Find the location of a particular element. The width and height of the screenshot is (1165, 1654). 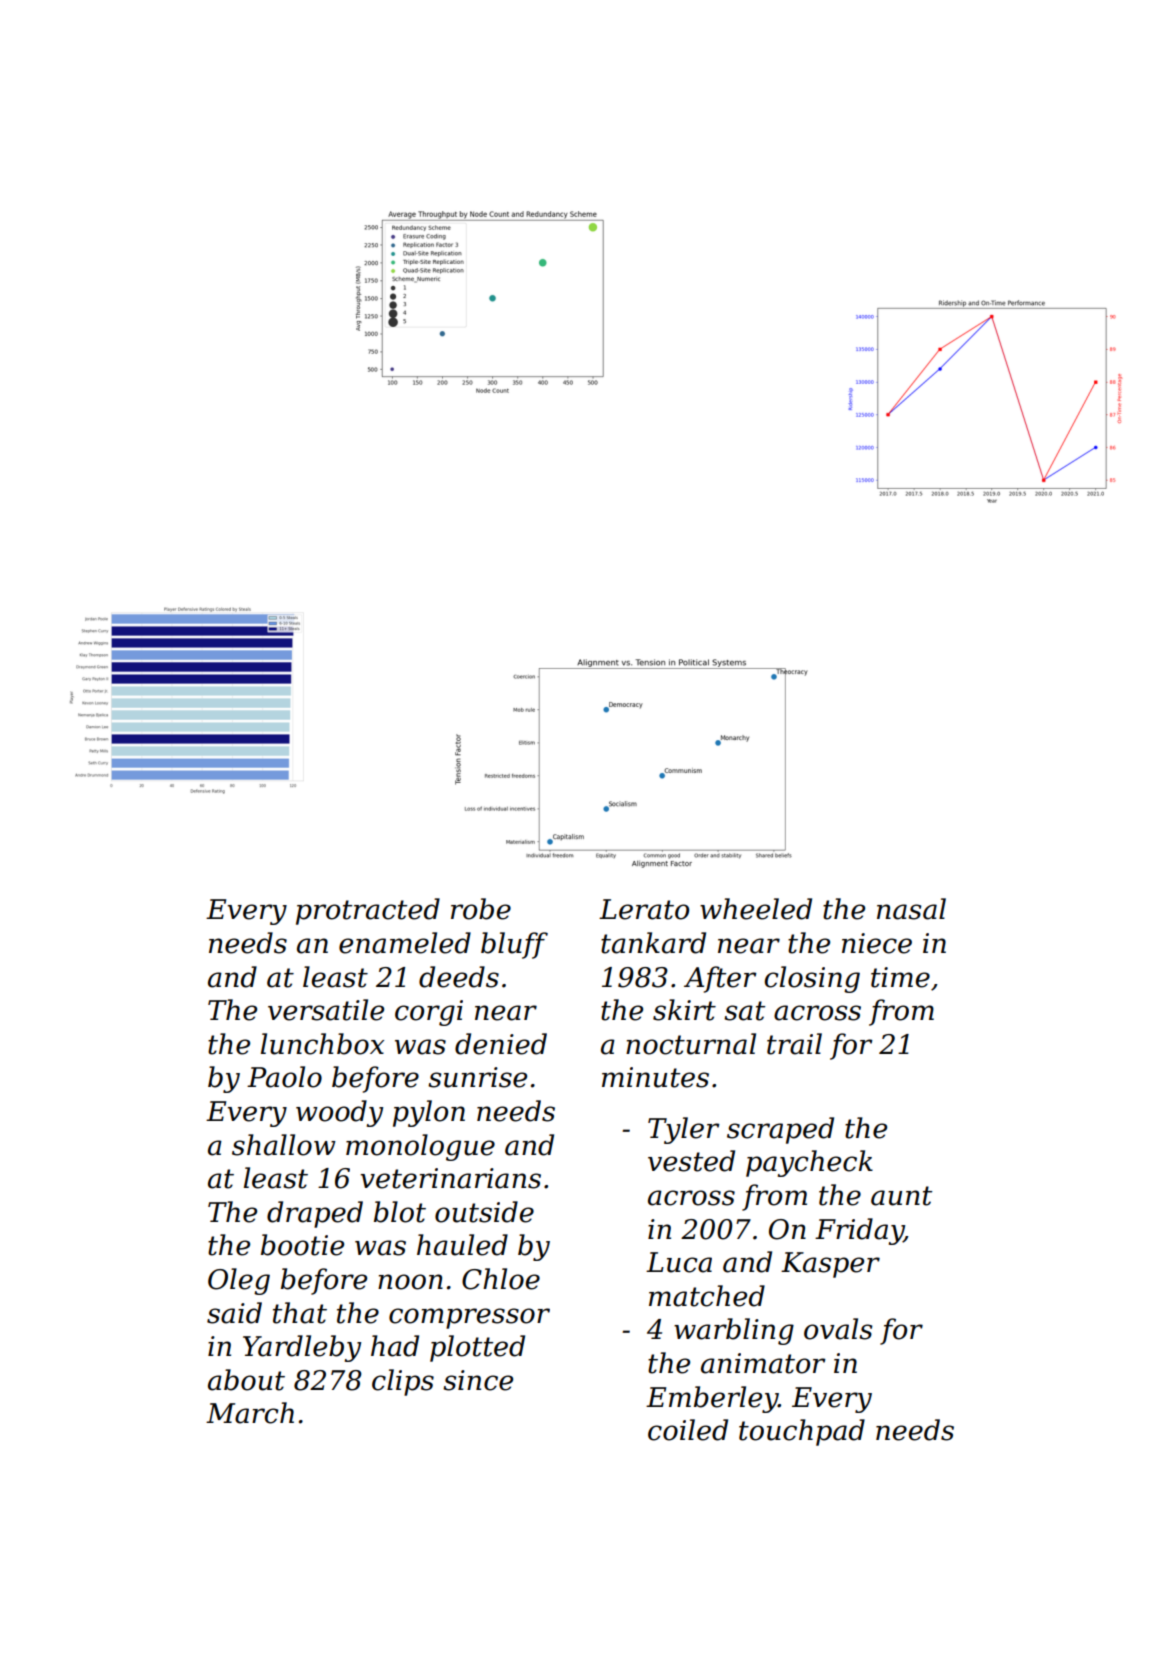

skirt is located at coordinates (684, 1010).
